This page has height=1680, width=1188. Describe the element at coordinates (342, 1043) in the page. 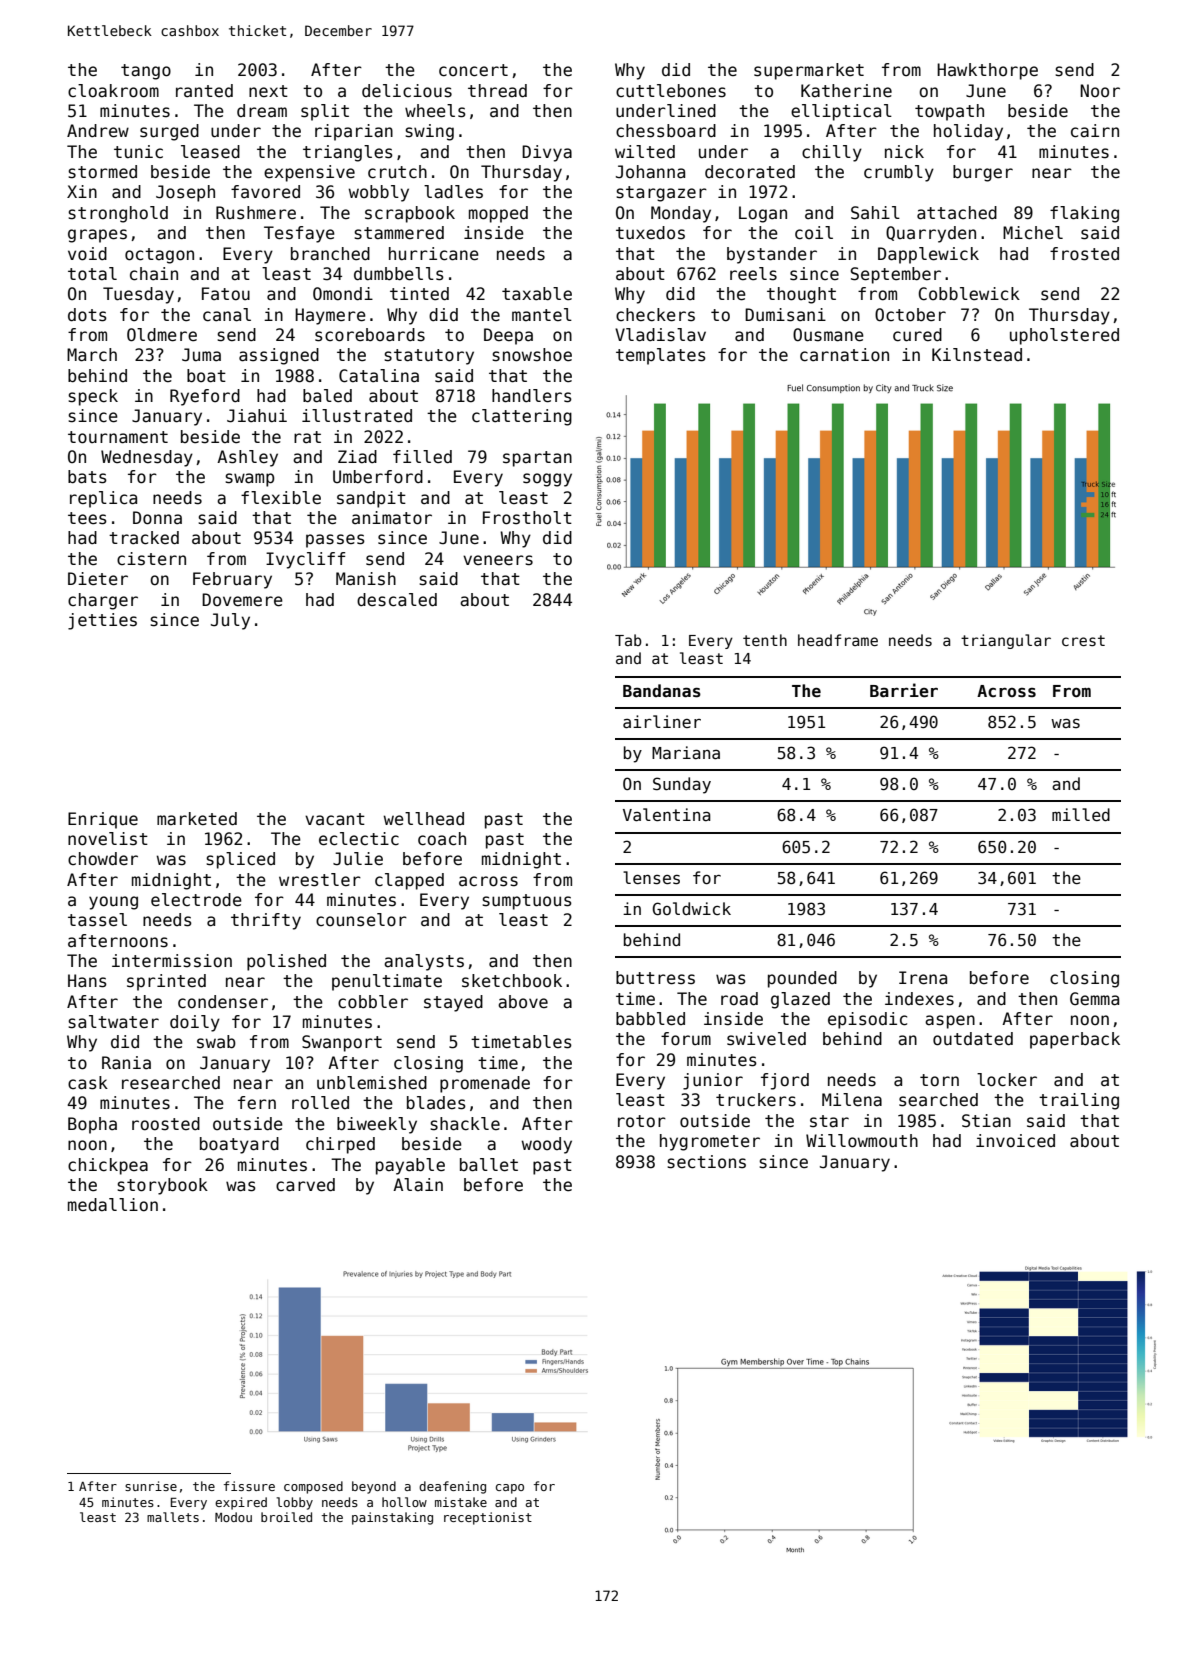

I see `Swanport` at that location.
